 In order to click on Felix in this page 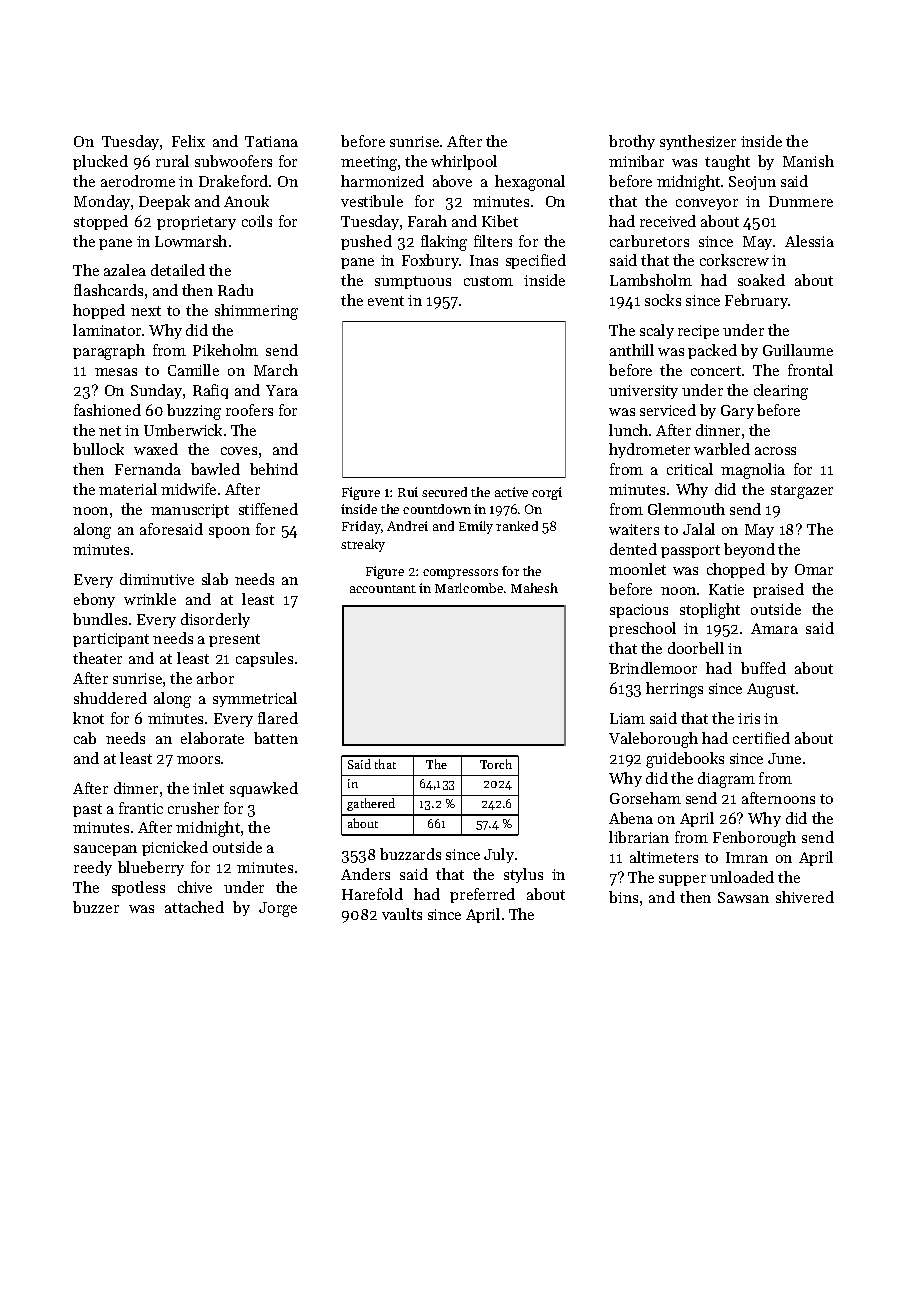, I will do `click(188, 141)`.
